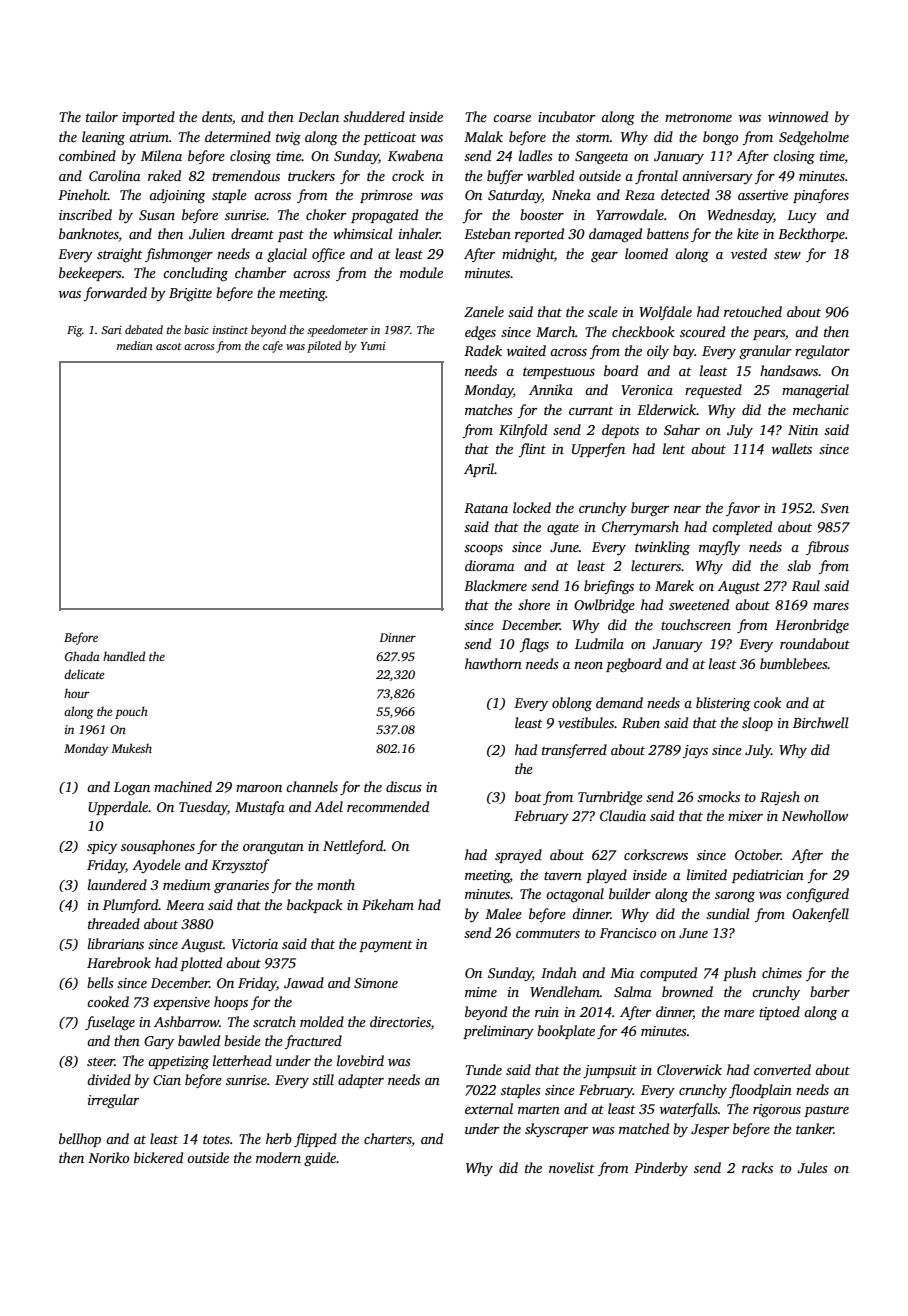  Describe the element at coordinates (131, 906) in the page. I see `Plumford` at that location.
